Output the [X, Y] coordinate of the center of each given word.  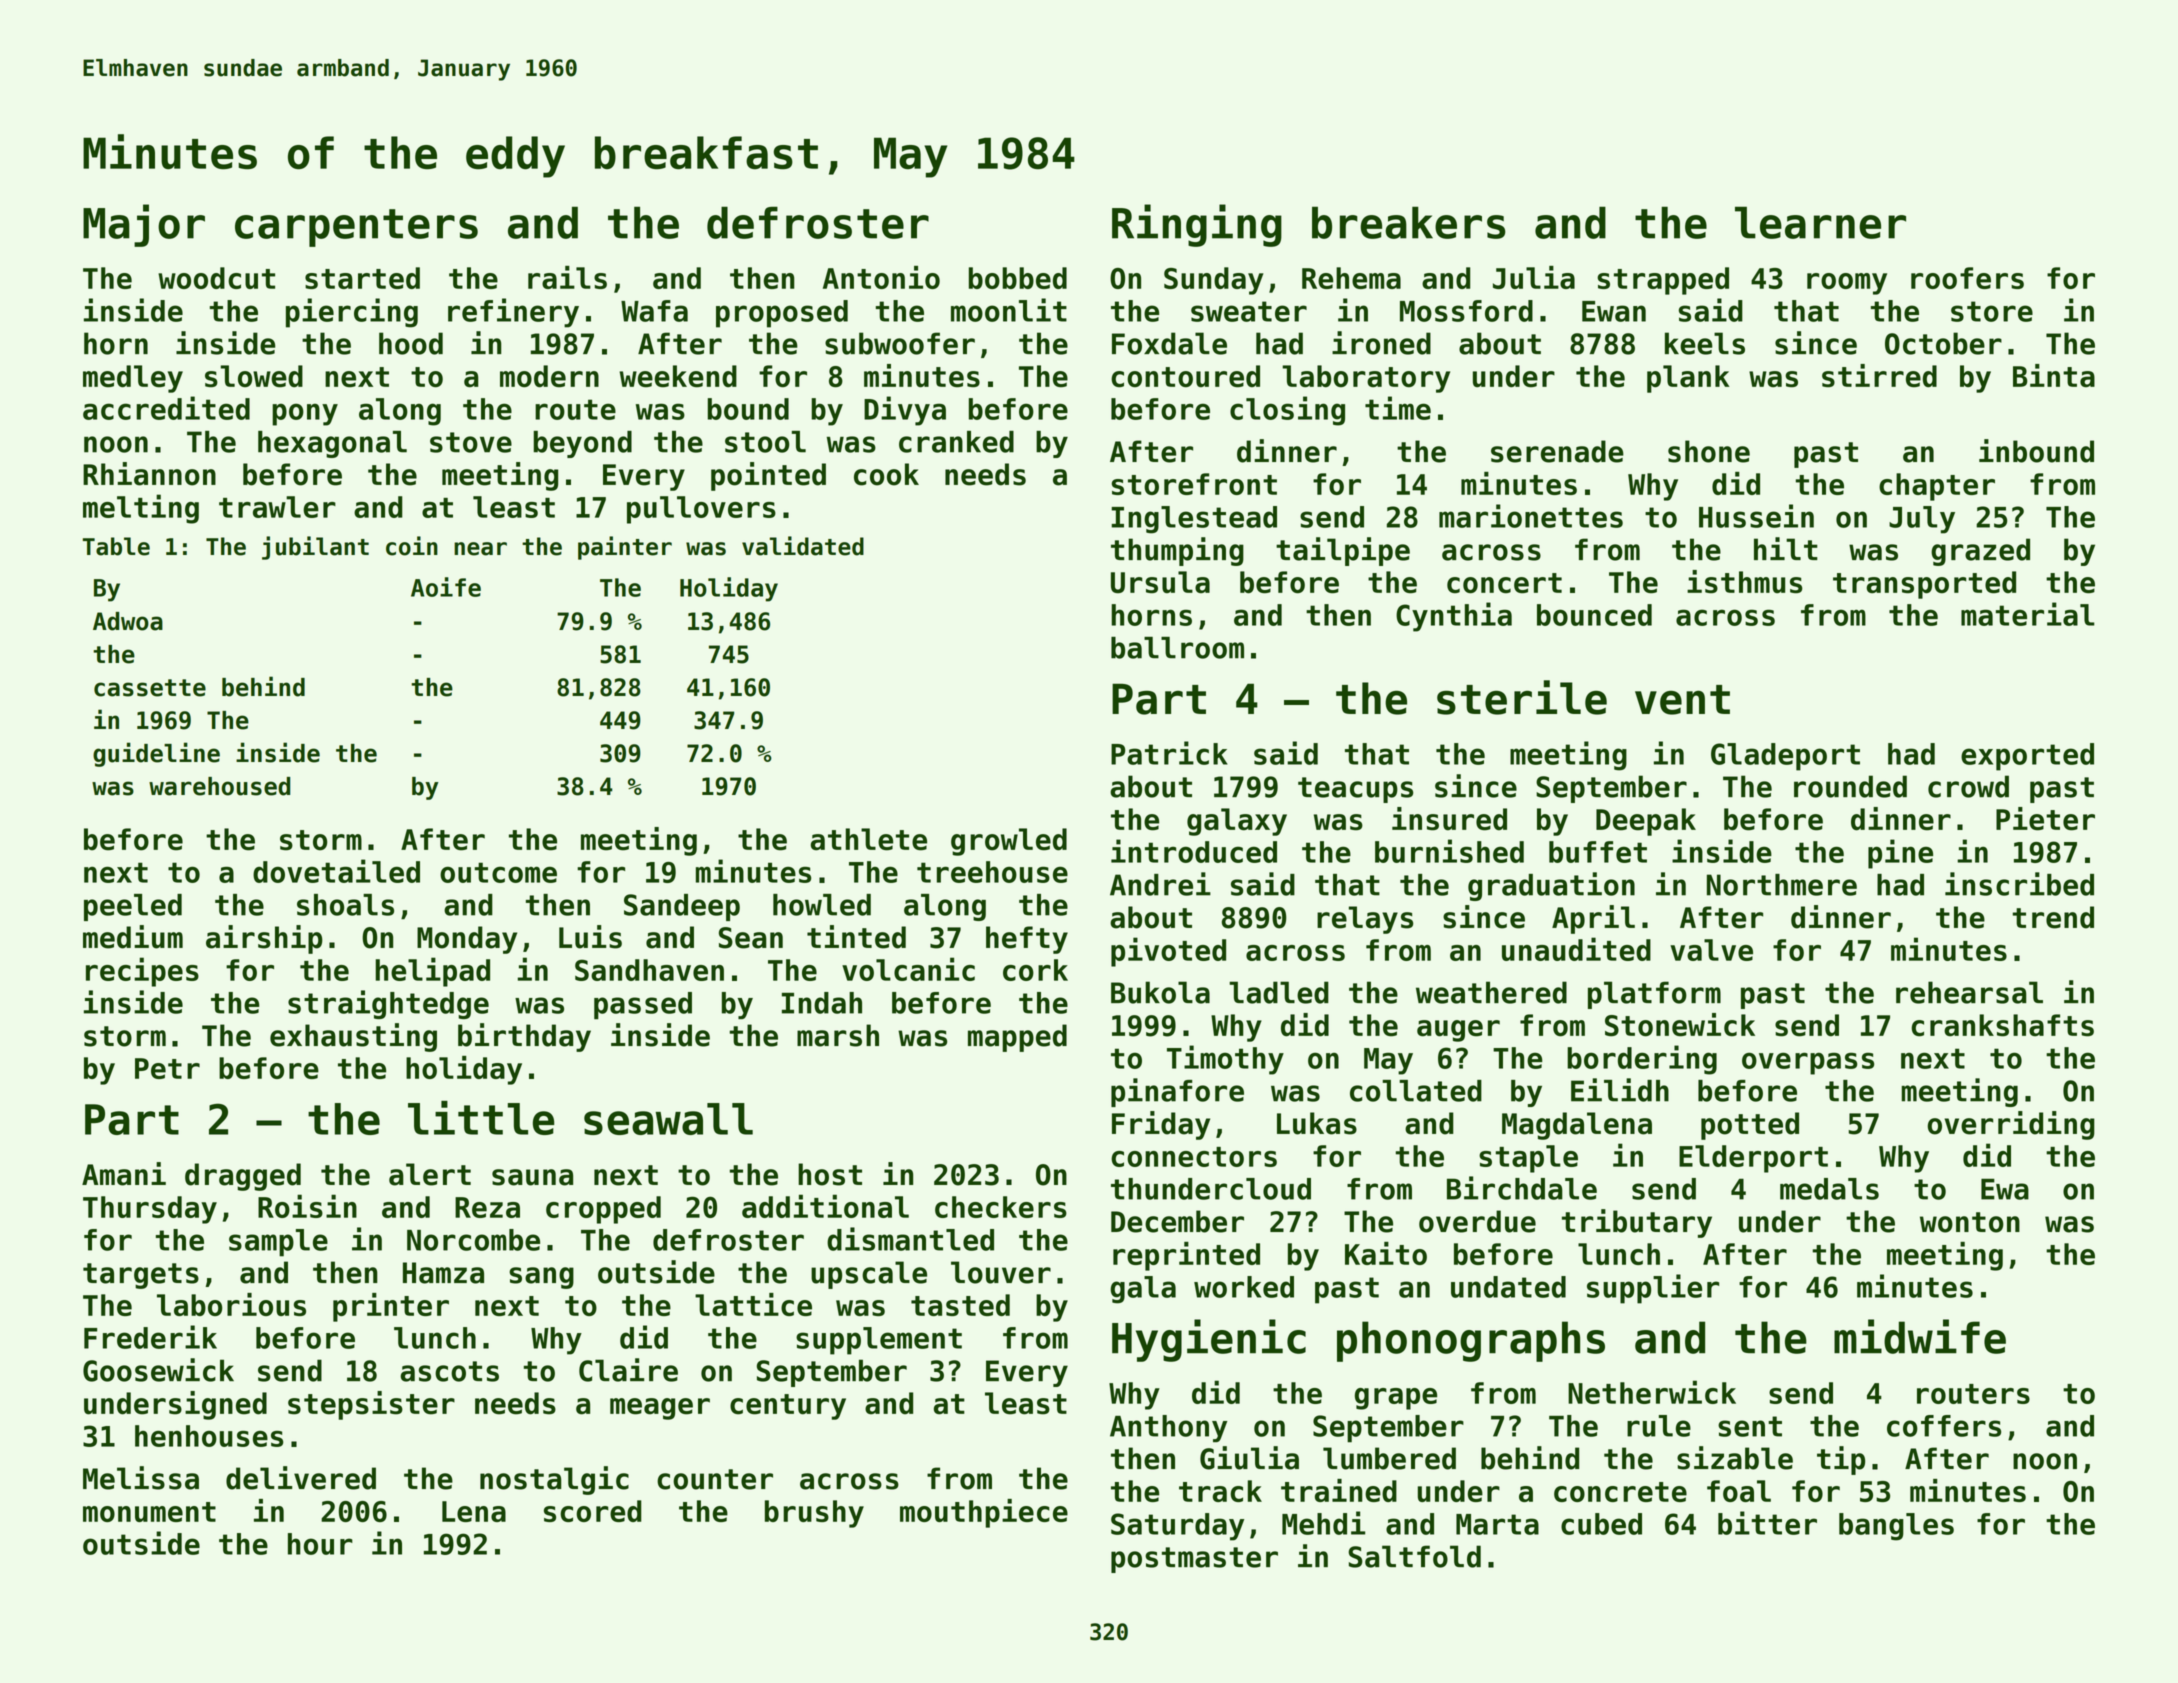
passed [643, 1006]
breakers [1409, 222]
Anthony [1168, 1428]
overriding [2011, 1125]
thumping [1177, 551]
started [362, 278]
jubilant [315, 548]
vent [1682, 700]
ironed [1381, 343]
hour [320, 1544]
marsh [838, 1035]
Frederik [150, 1337]
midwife [1920, 1336]
